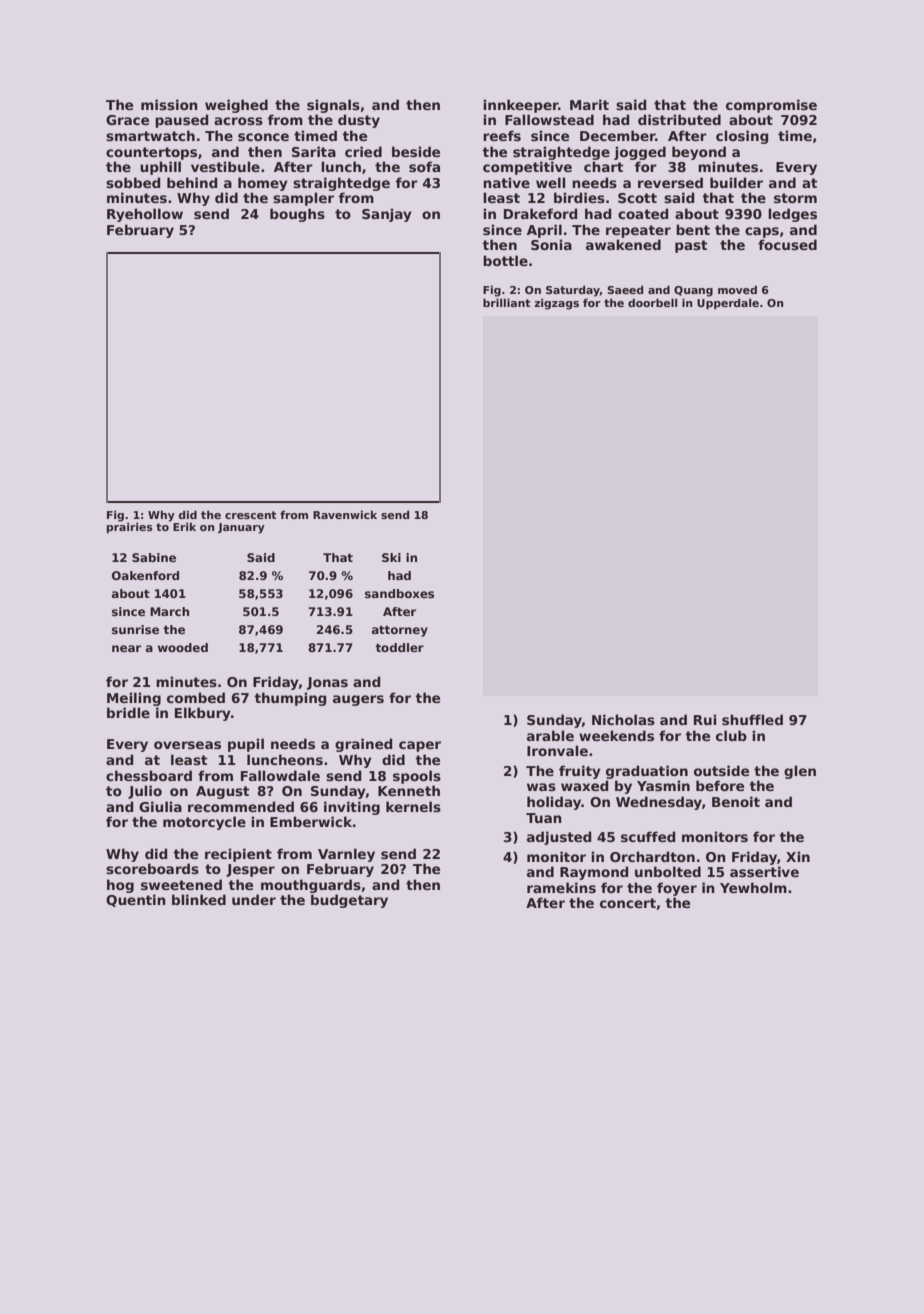  What do you see at coordinates (199, 899) in the image?
I see `blinked` at bounding box center [199, 899].
